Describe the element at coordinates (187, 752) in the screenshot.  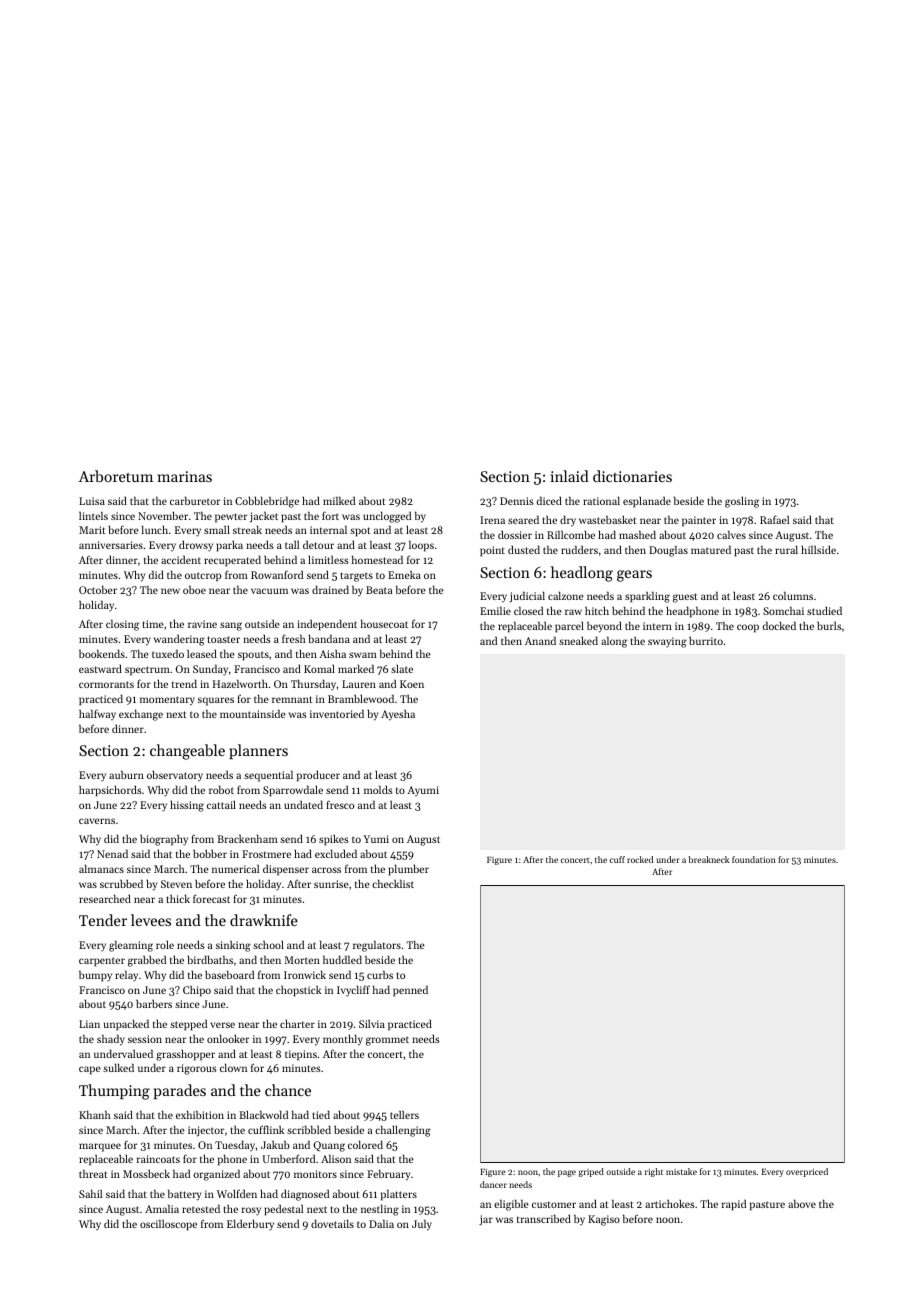
I see `changeable` at that location.
